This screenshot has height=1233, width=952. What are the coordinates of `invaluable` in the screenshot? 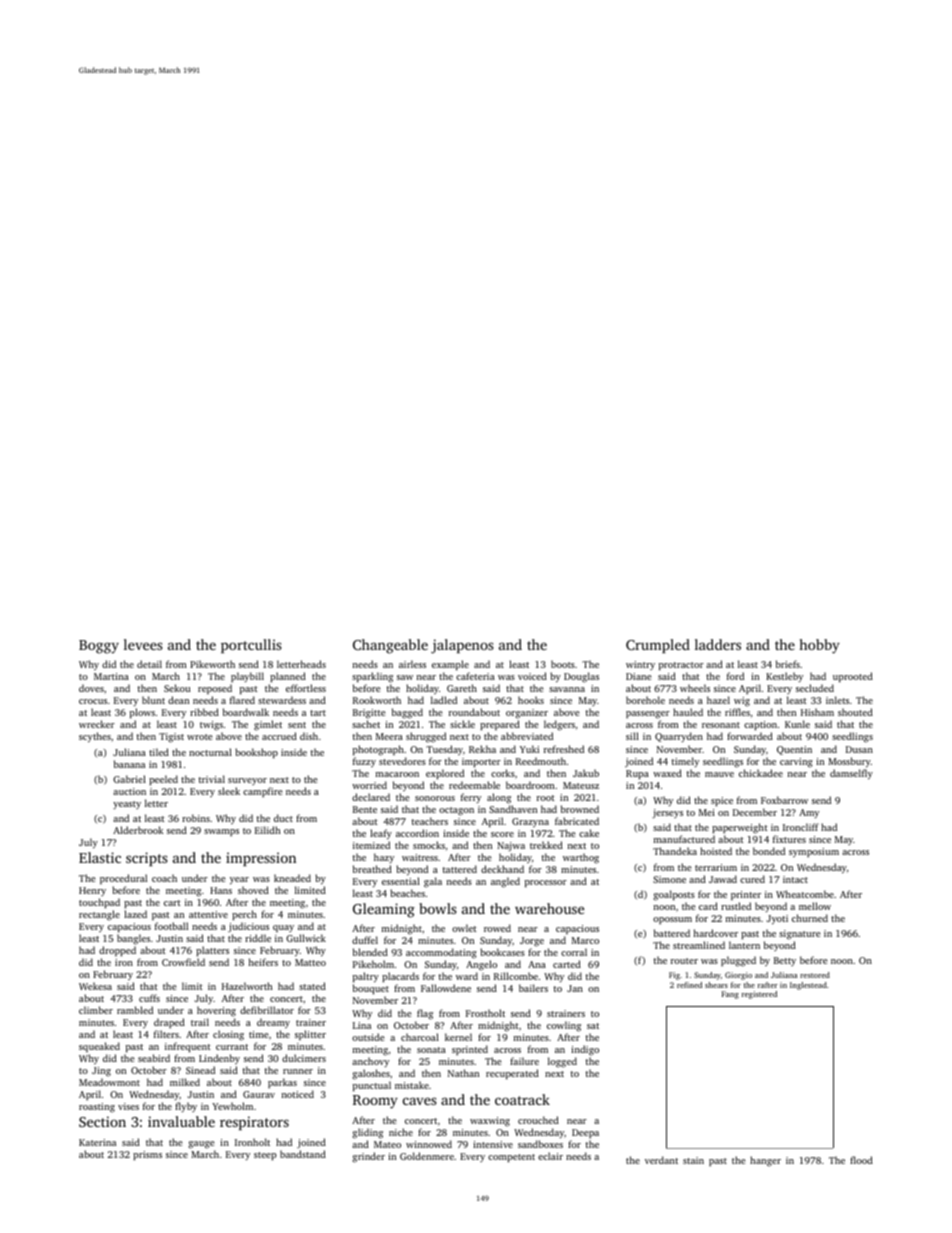 It's located at (181, 1121).
